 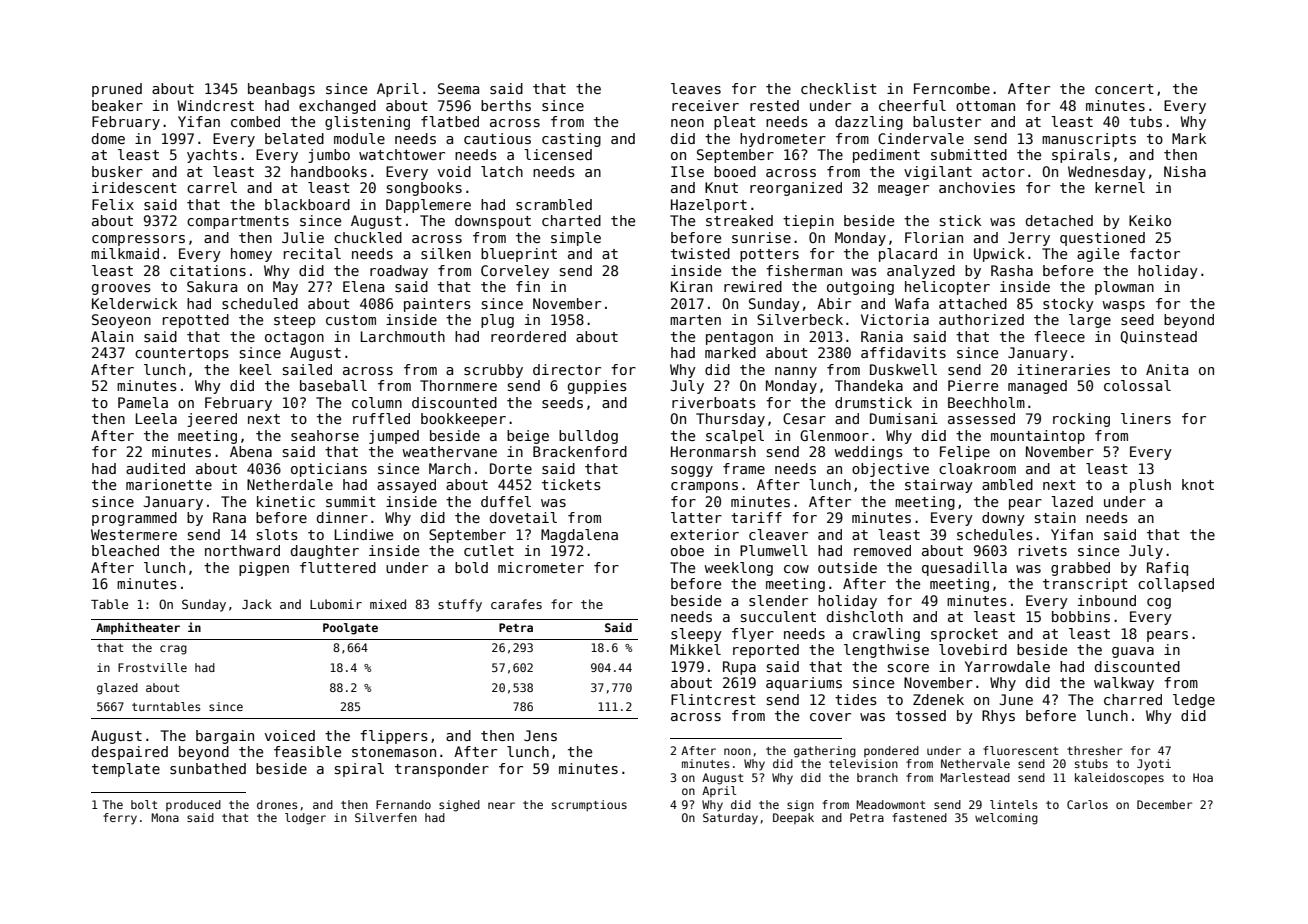 I want to click on Leela, so click(x=156, y=418).
